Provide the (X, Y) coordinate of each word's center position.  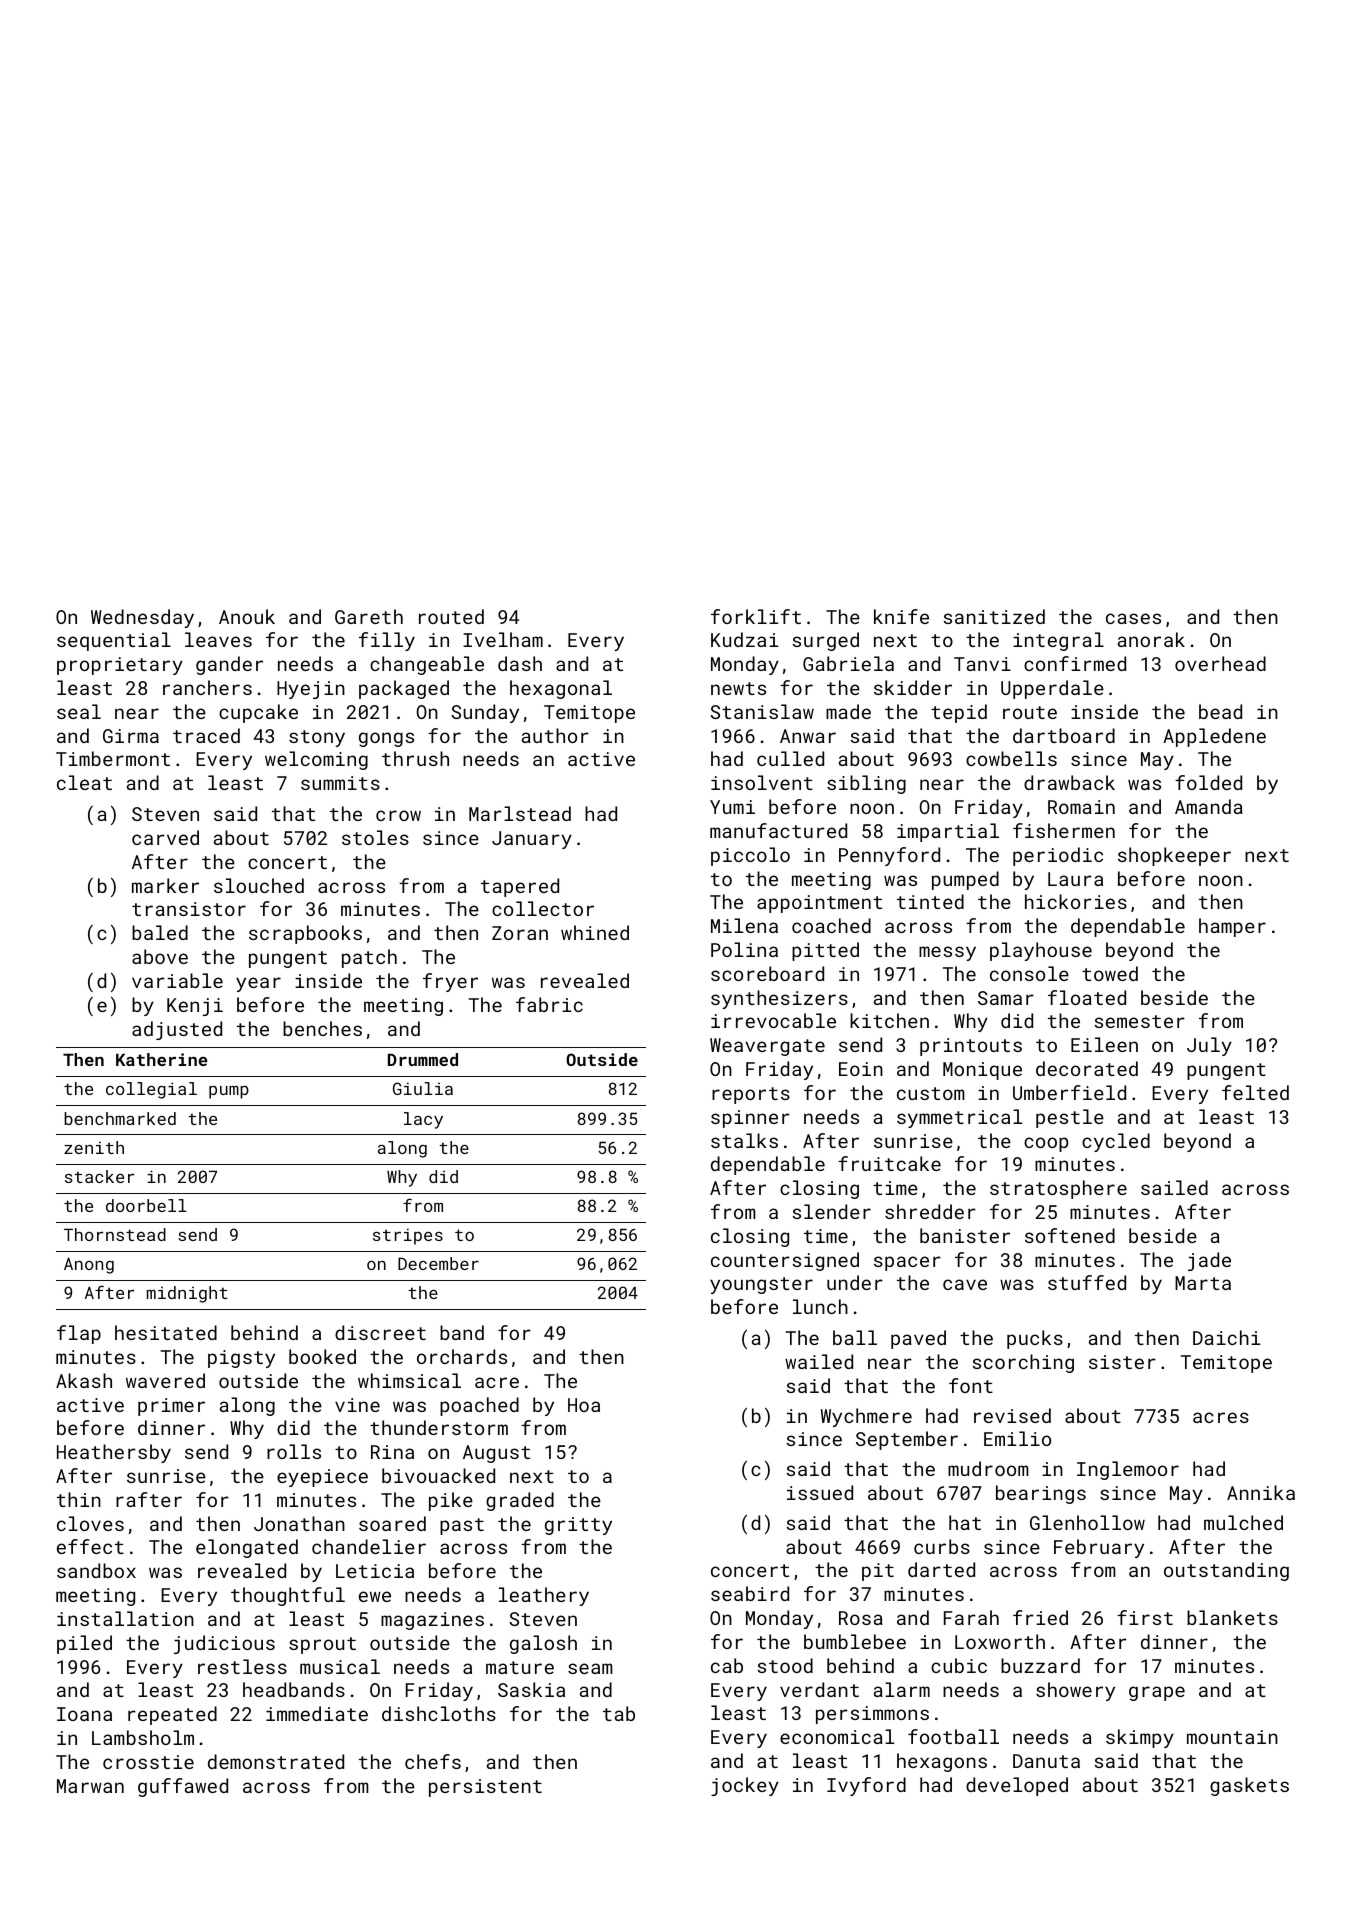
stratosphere (1058, 1189)
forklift (756, 616)
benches (322, 1028)
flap (79, 1334)
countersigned (785, 1261)
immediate (317, 1713)
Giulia (423, 1088)
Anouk (247, 616)
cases (1133, 618)
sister (1122, 1362)
